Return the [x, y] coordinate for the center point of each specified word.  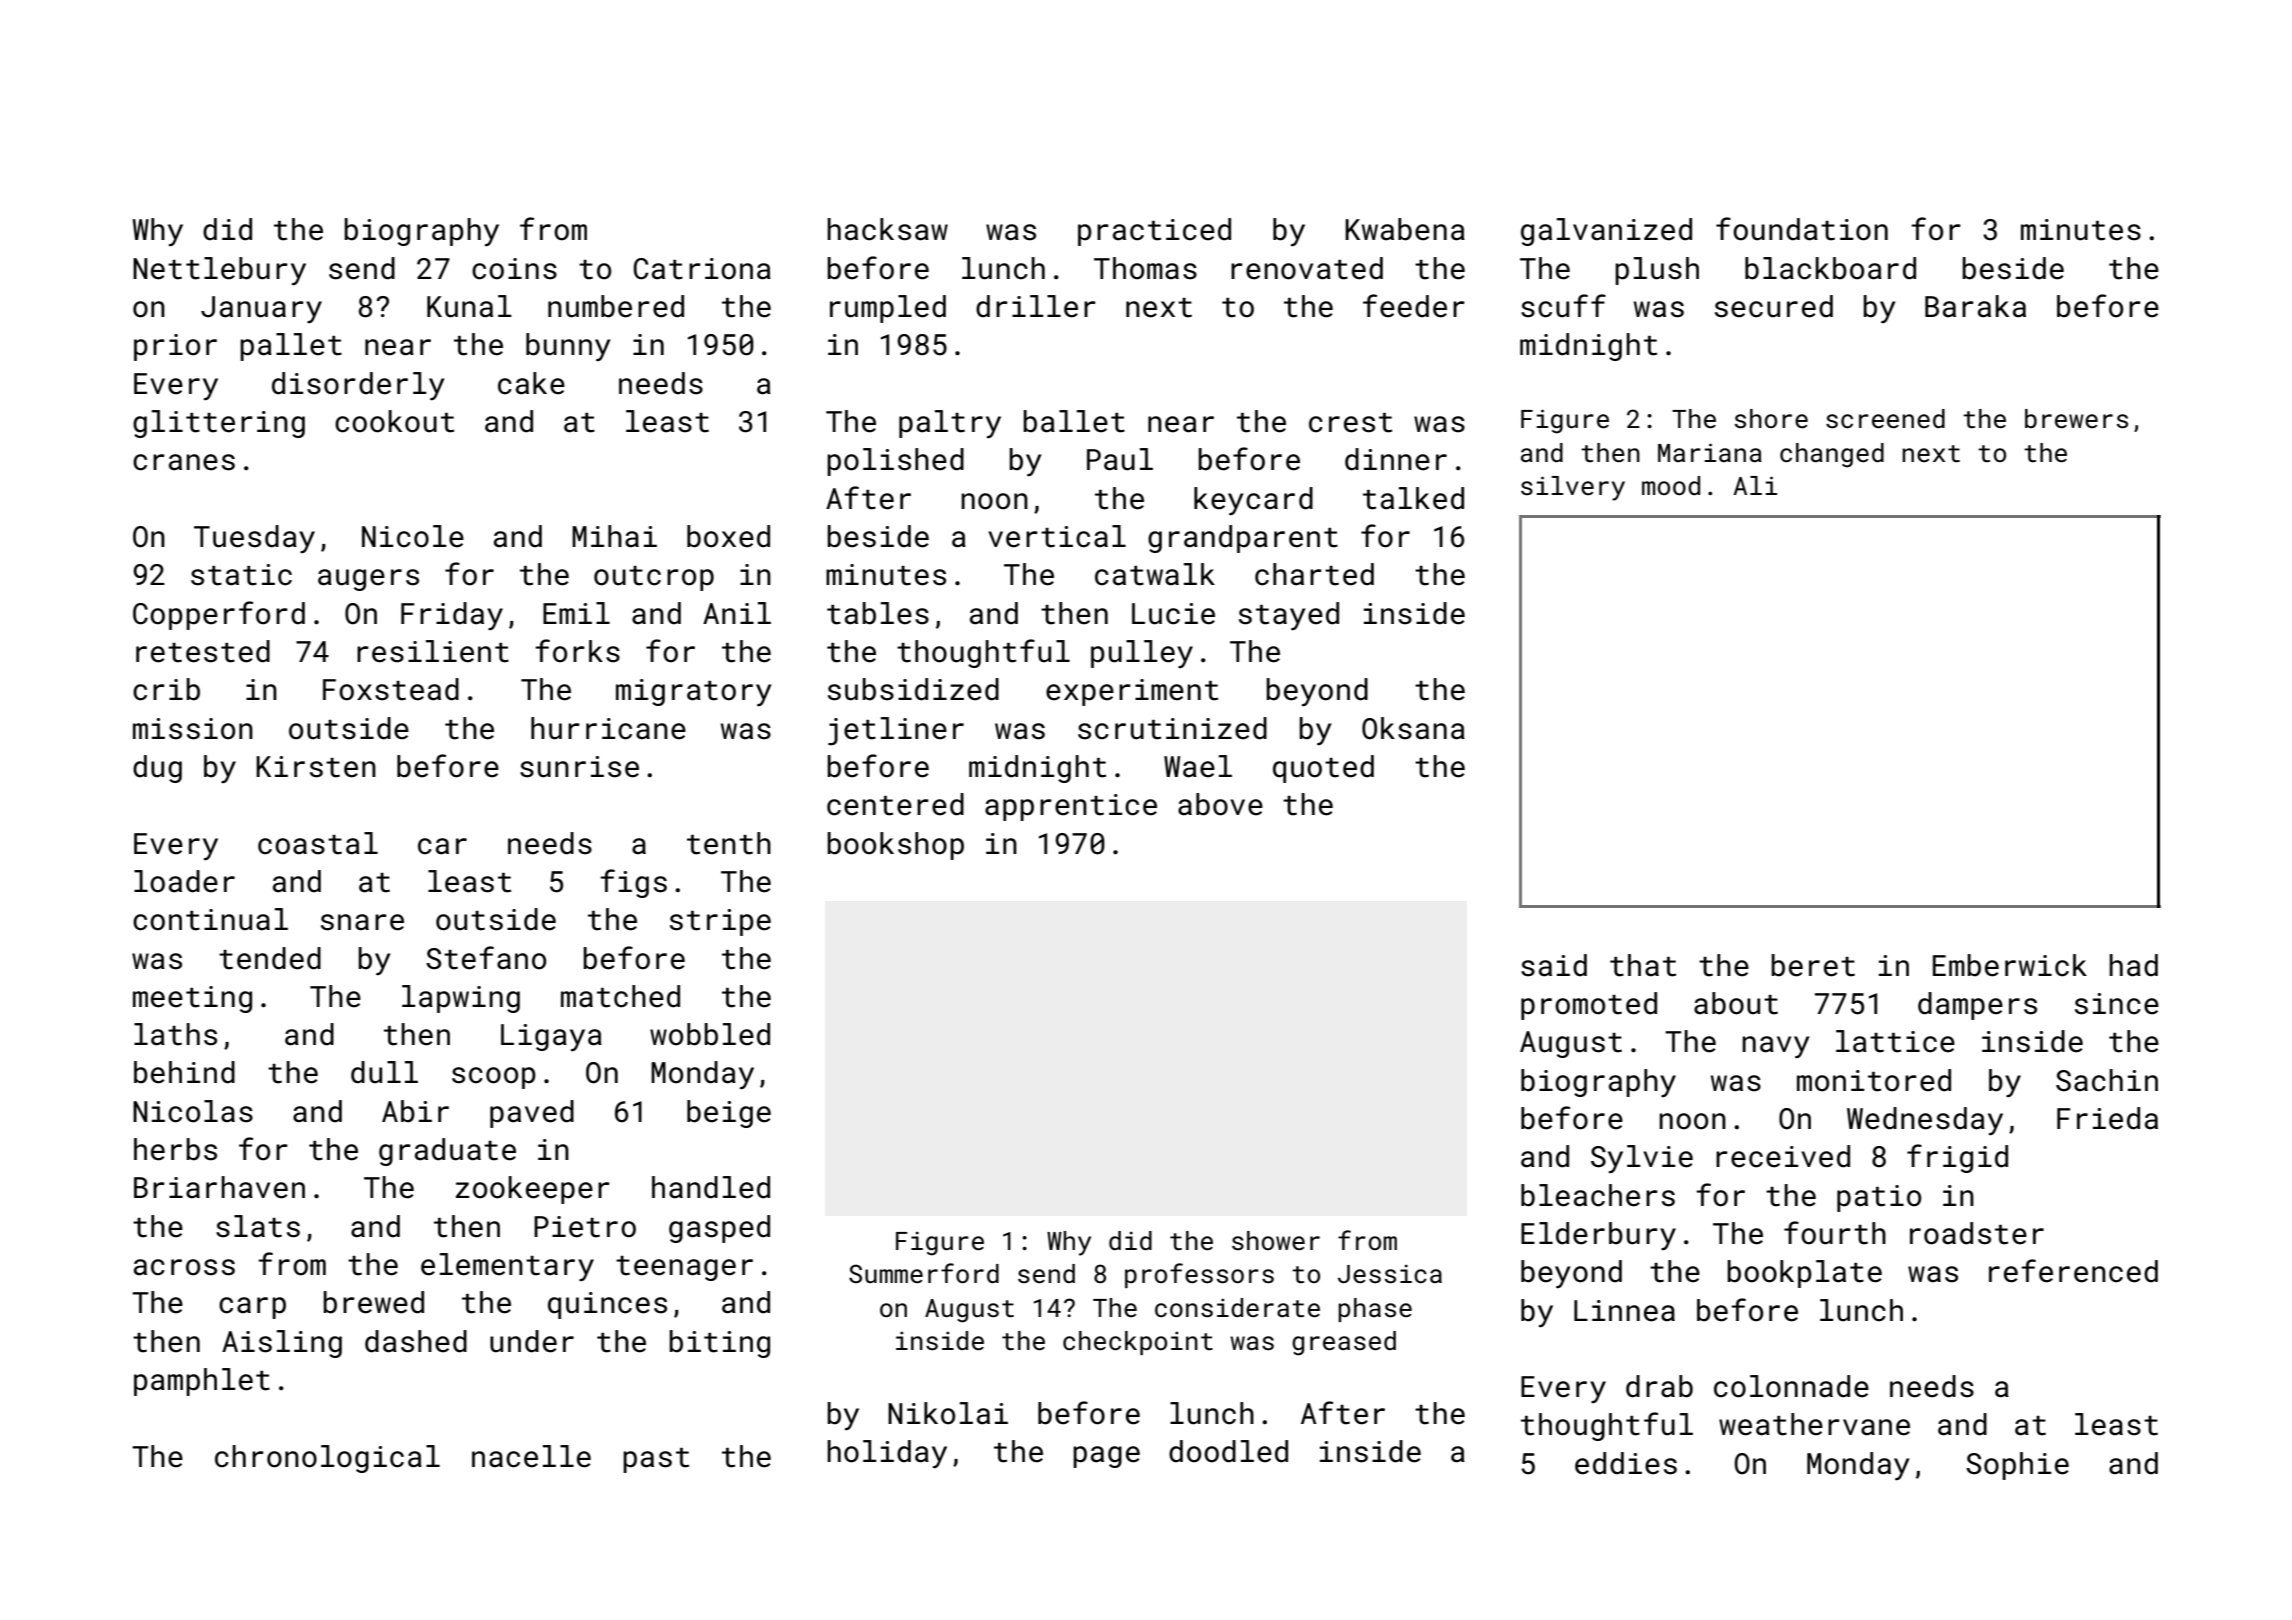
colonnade [1791, 1386]
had [2133, 965]
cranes [184, 462]
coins [514, 269]
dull [384, 1072]
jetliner [896, 731]
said [1554, 965]
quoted [1323, 769]
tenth [729, 843]
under [532, 1341]
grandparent [1243, 539]
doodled [1228, 1451]
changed [1832, 455]
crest [1350, 423]
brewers [2076, 419]
